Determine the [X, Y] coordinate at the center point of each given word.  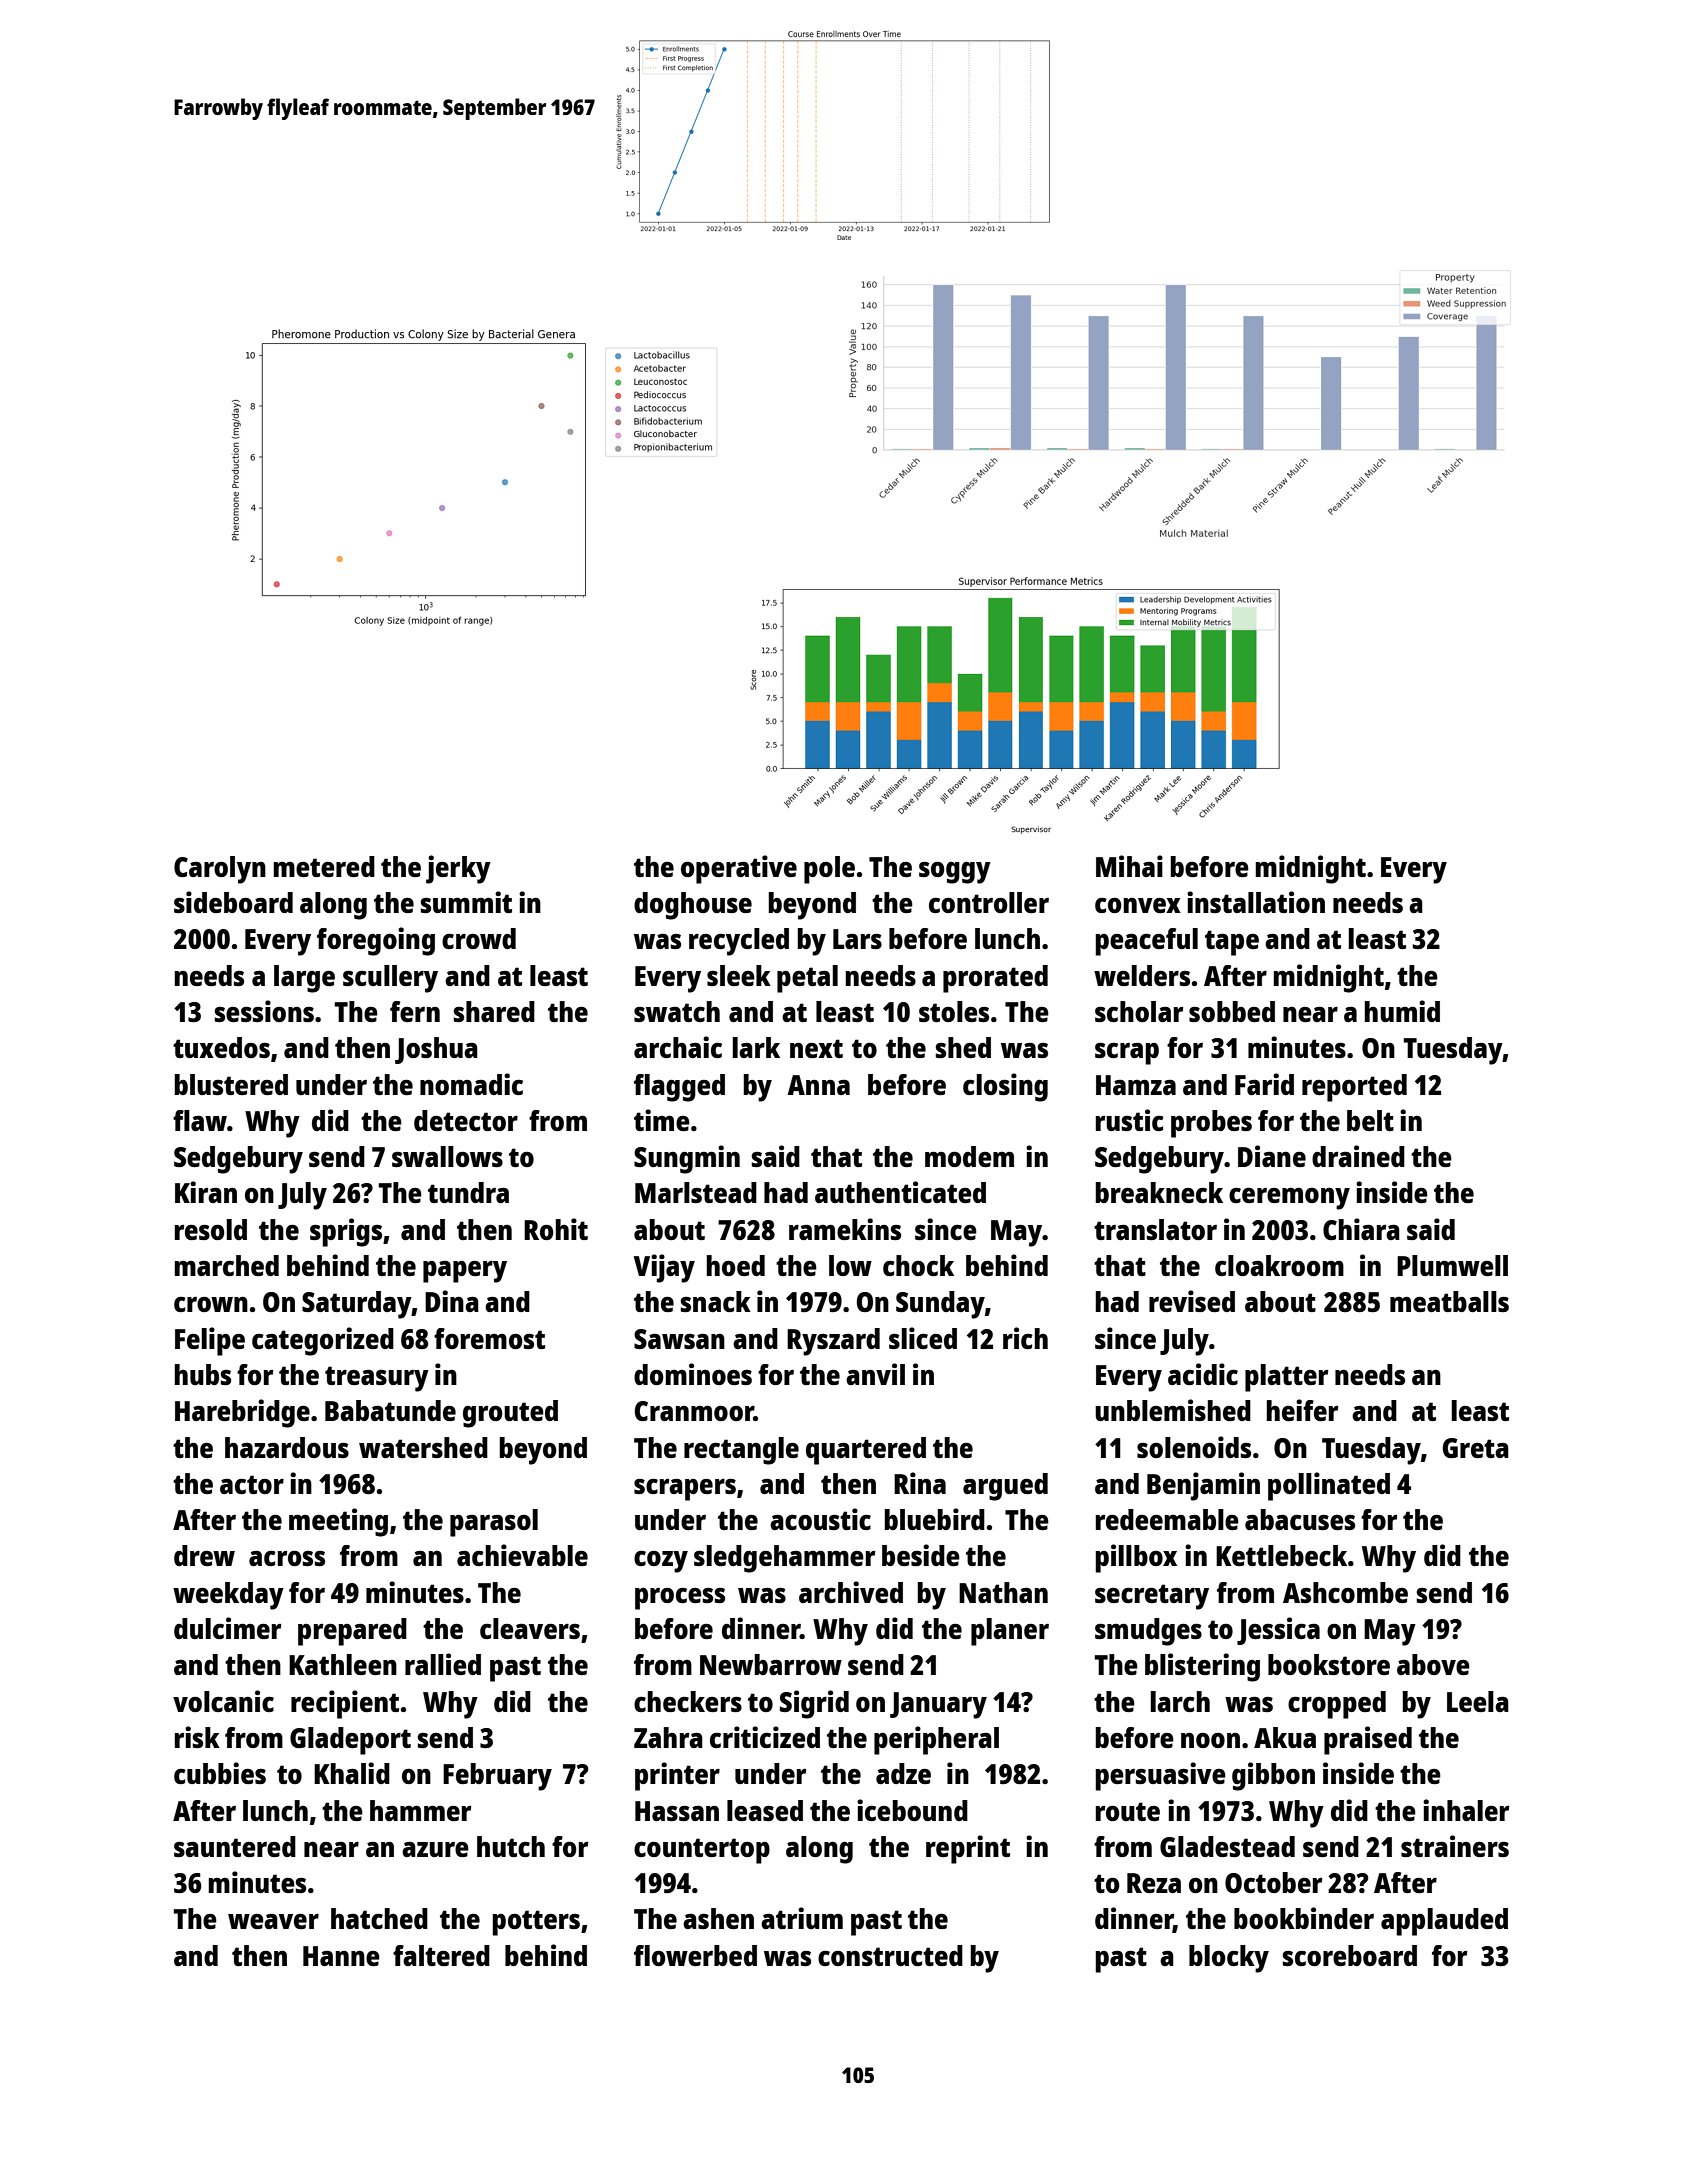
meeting [338, 1522]
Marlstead [696, 1192]
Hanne [341, 1956]
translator [1155, 1229]
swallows [447, 1156]
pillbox [1136, 1558]
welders [1142, 975]
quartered [866, 1451]
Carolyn [220, 870]
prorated [995, 979]
